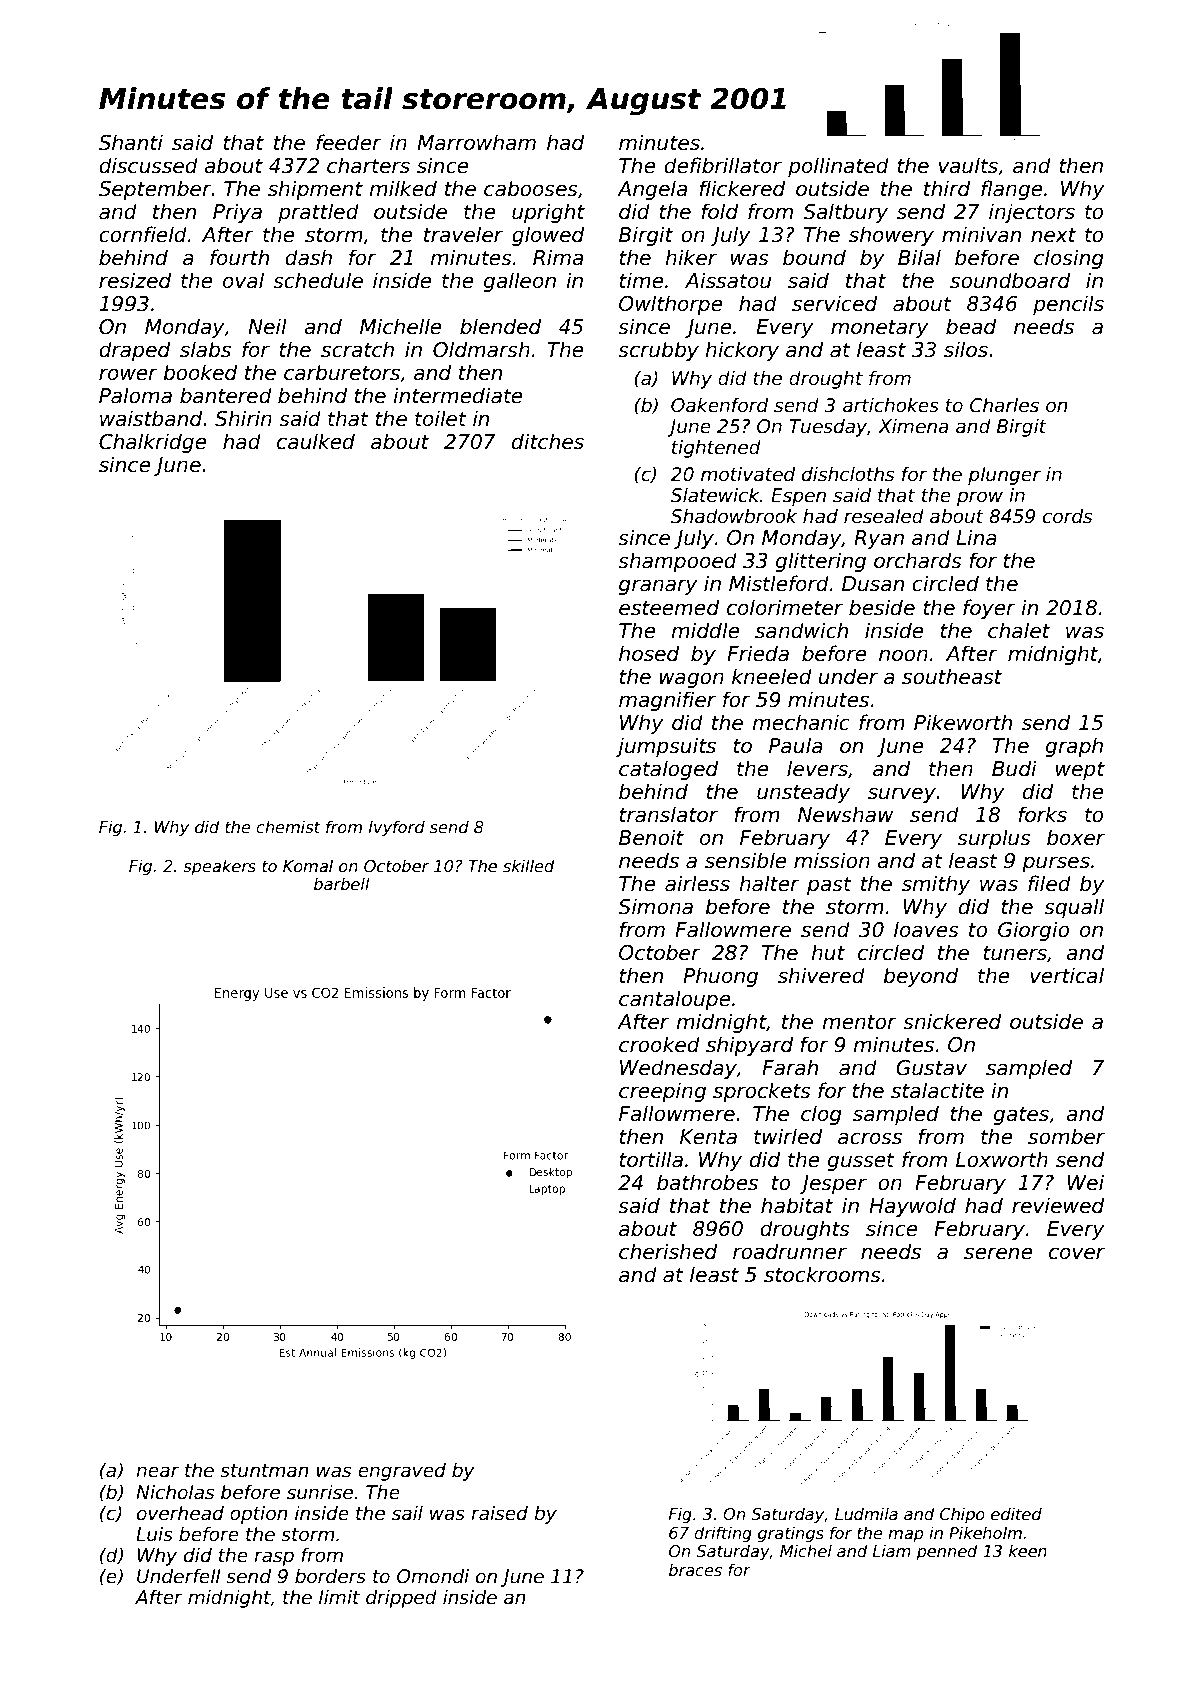  What do you see at coordinates (1042, 814) in the document?
I see `forks` at bounding box center [1042, 814].
